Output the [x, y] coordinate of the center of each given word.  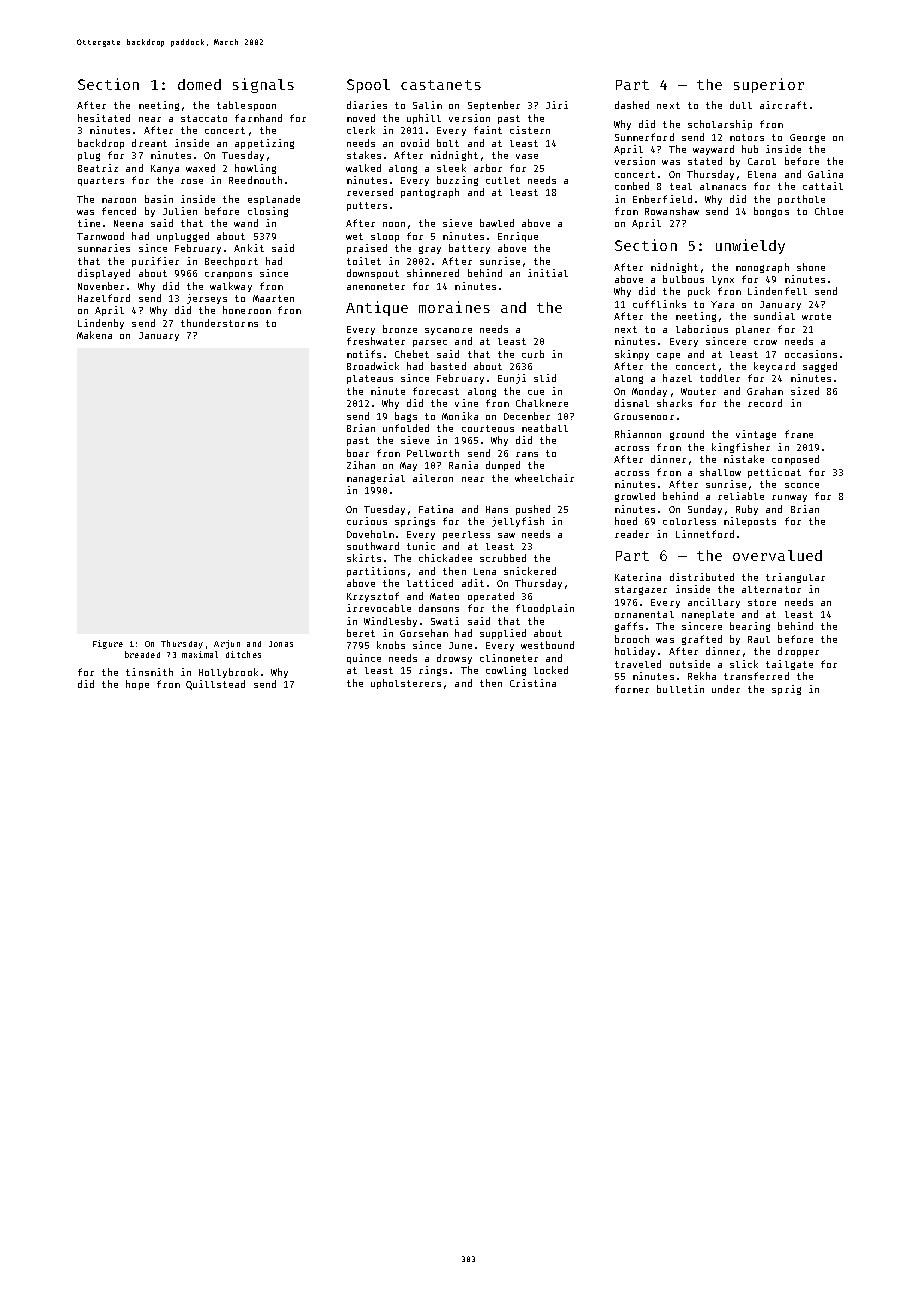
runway [789, 498]
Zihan [361, 465]
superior [769, 85]
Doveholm [370, 534]
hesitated [104, 118]
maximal [200, 654]
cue [536, 392]
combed [632, 186]
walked [363, 168]
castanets [441, 85]
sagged [820, 367]
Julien [180, 211]
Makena [94, 335]
